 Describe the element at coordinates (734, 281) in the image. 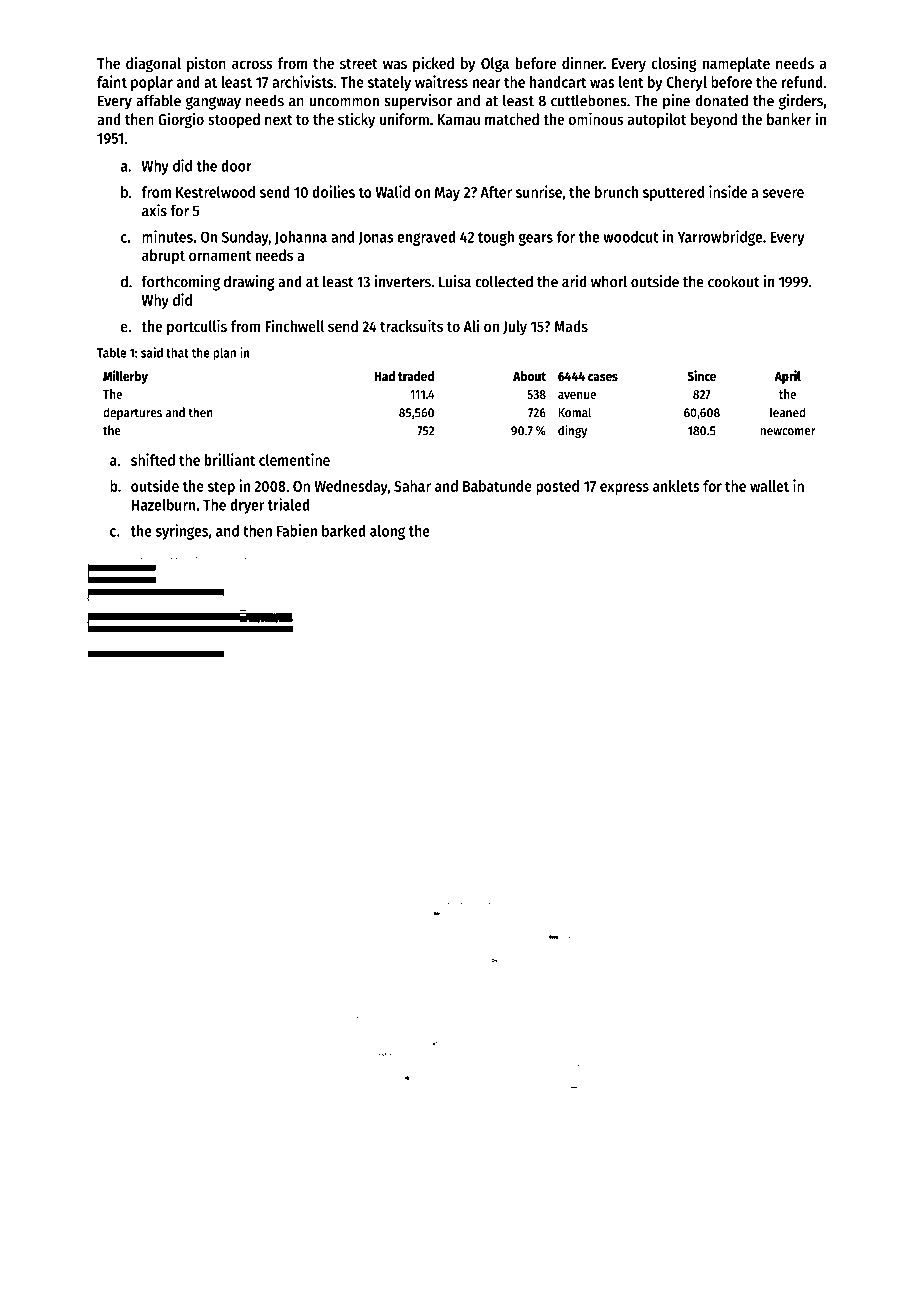

I see `cookout` at that location.
